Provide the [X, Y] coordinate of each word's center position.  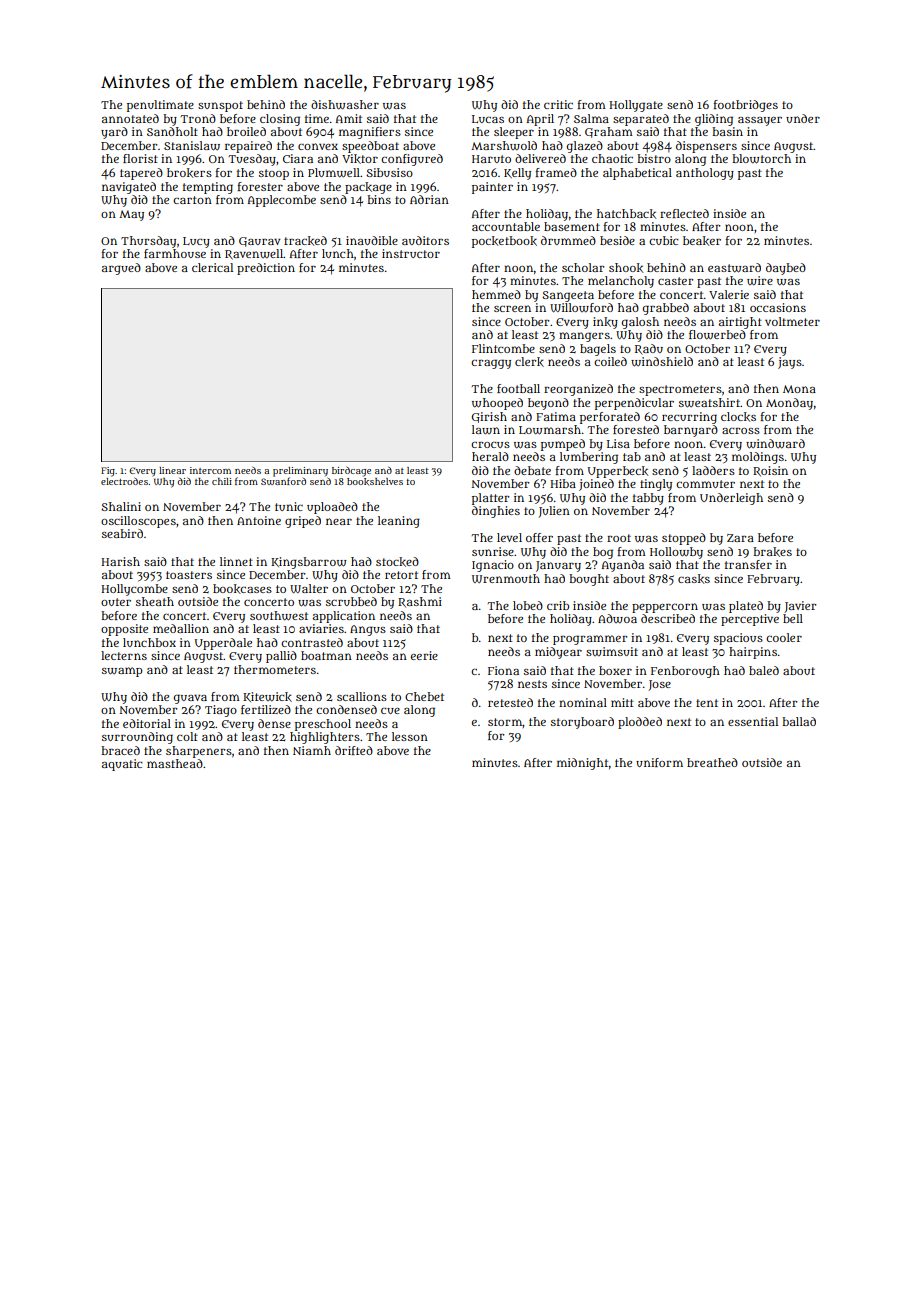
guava [190, 699]
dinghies [496, 512]
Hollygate [636, 106]
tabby [648, 499]
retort [401, 575]
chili [222, 481]
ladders [713, 470]
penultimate [160, 106]
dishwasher [345, 105]
